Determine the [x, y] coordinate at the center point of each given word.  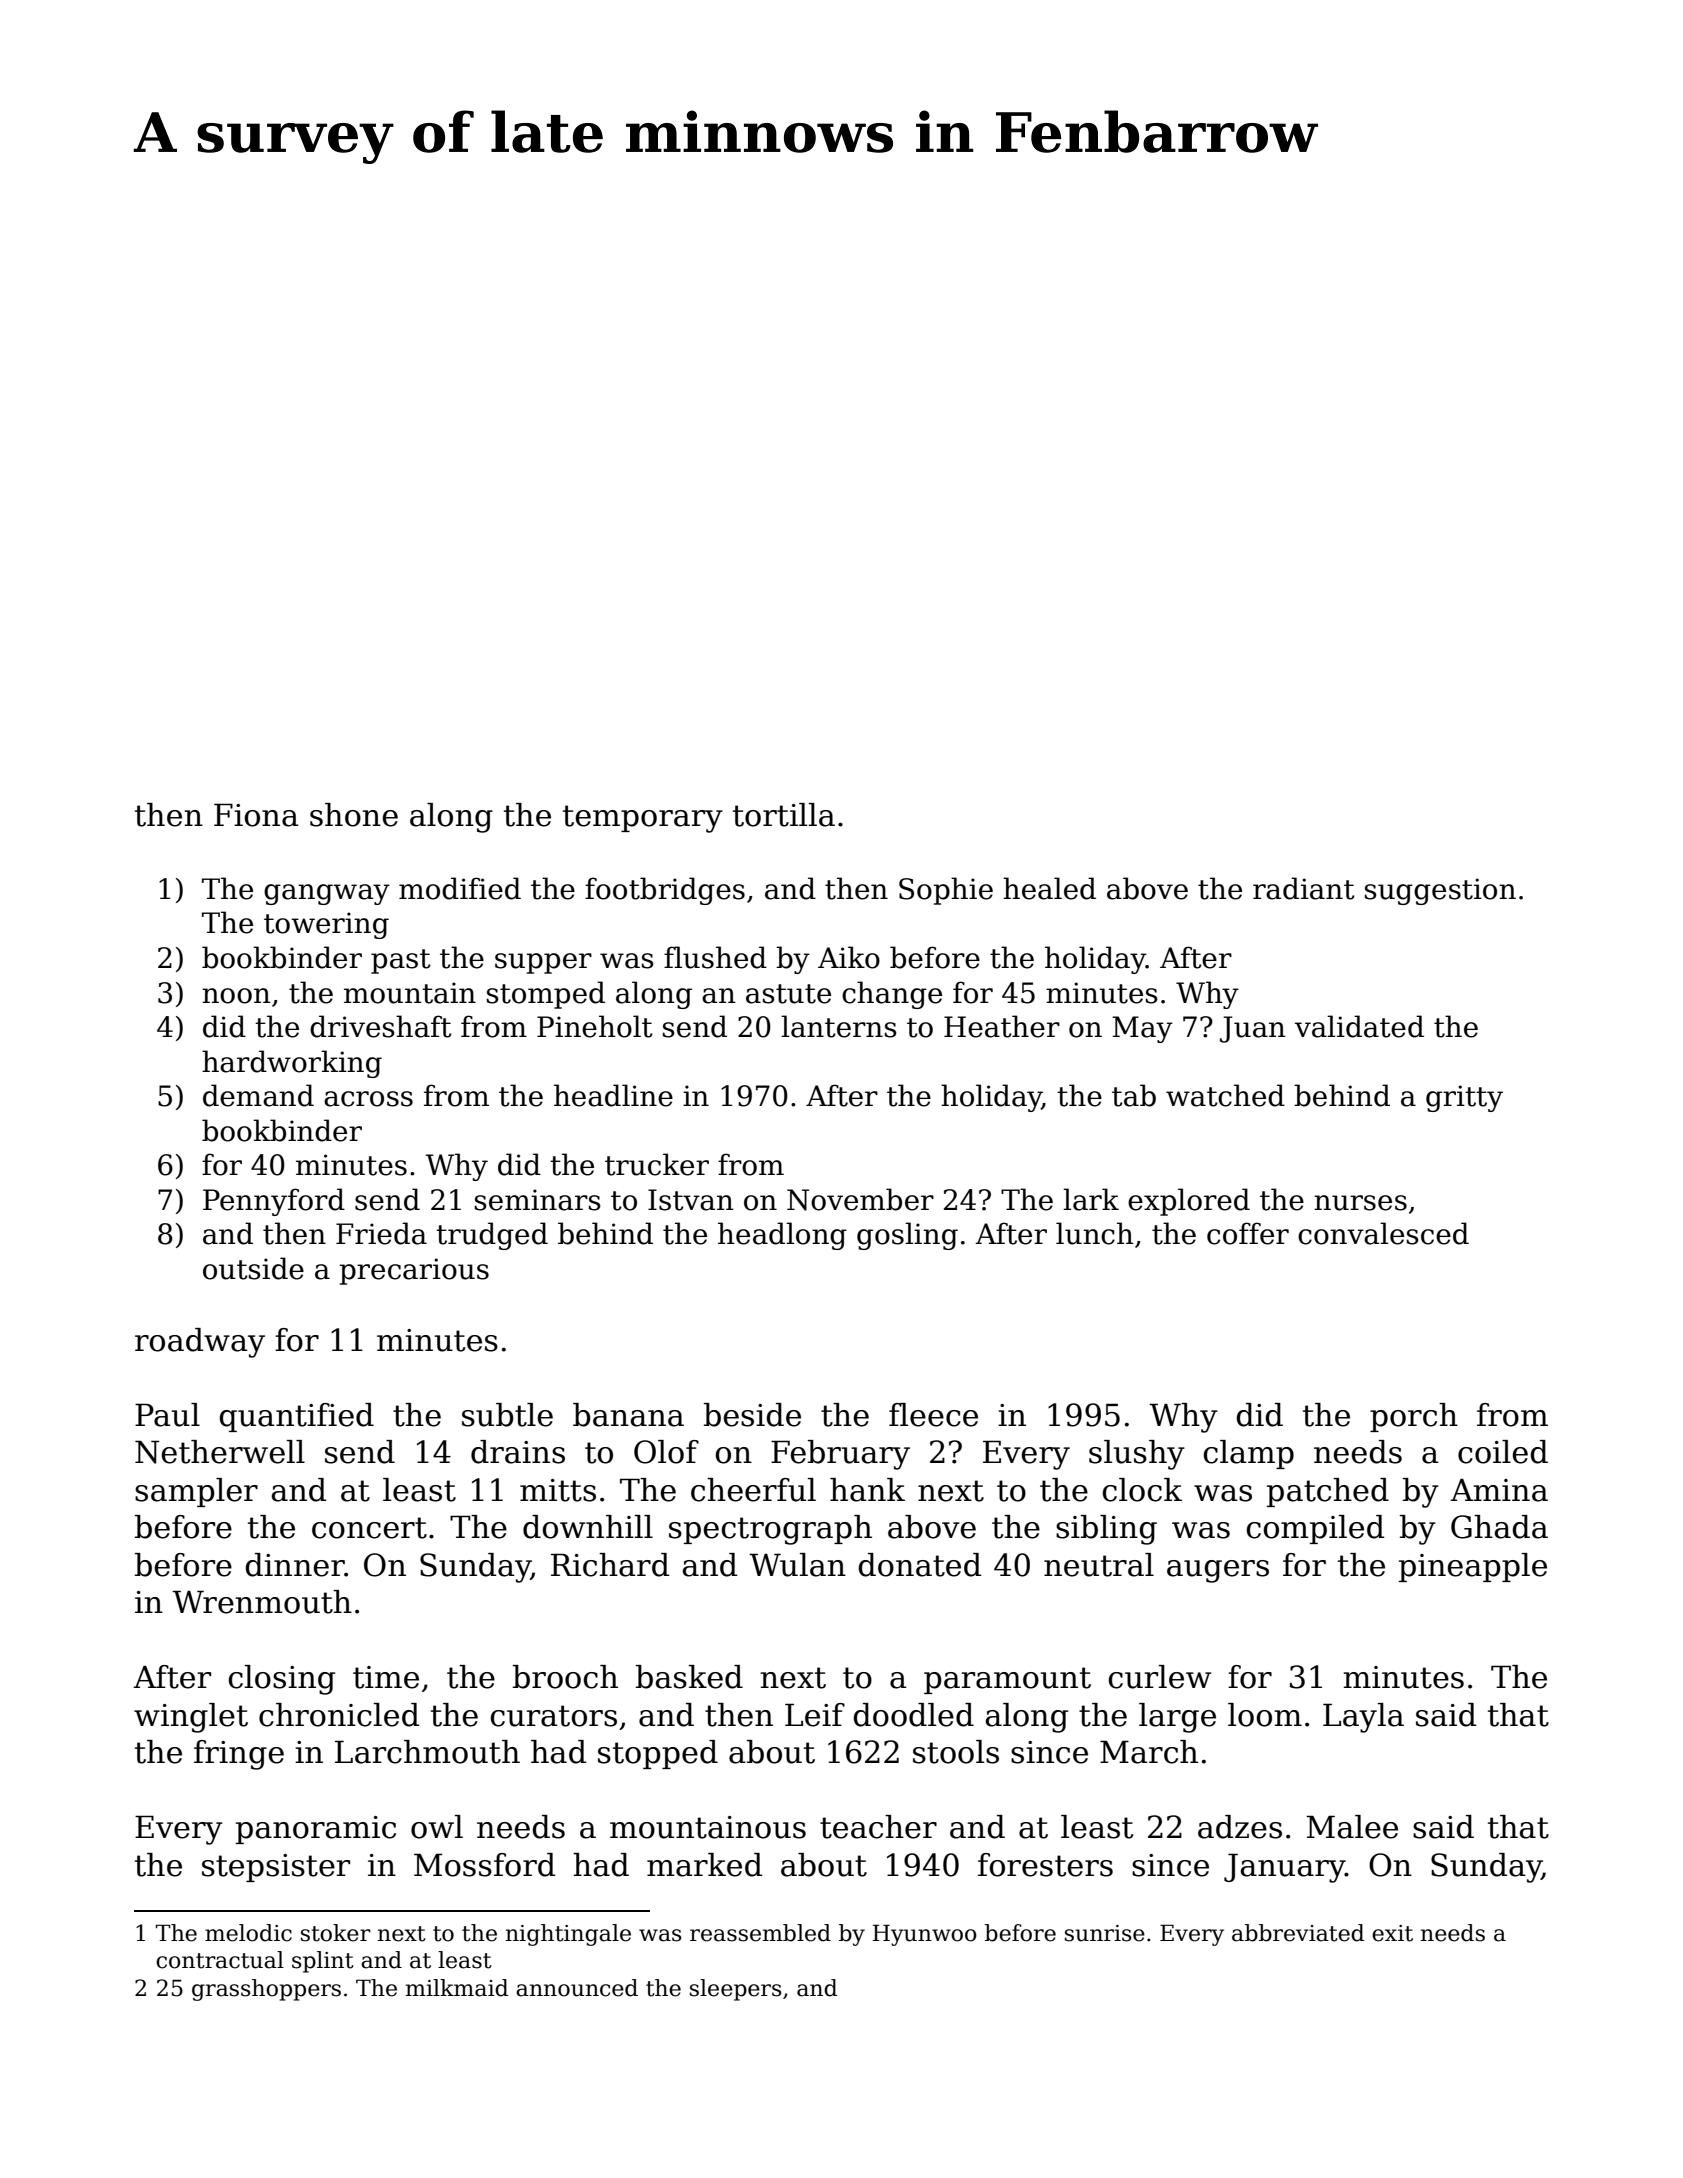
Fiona [256, 815]
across [368, 1099]
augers [1218, 1571]
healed [1049, 888]
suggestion [1440, 891]
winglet [191, 1718]
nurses [1360, 1203]
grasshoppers [266, 1990]
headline [613, 1095]
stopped [658, 1754]
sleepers [736, 1990]
